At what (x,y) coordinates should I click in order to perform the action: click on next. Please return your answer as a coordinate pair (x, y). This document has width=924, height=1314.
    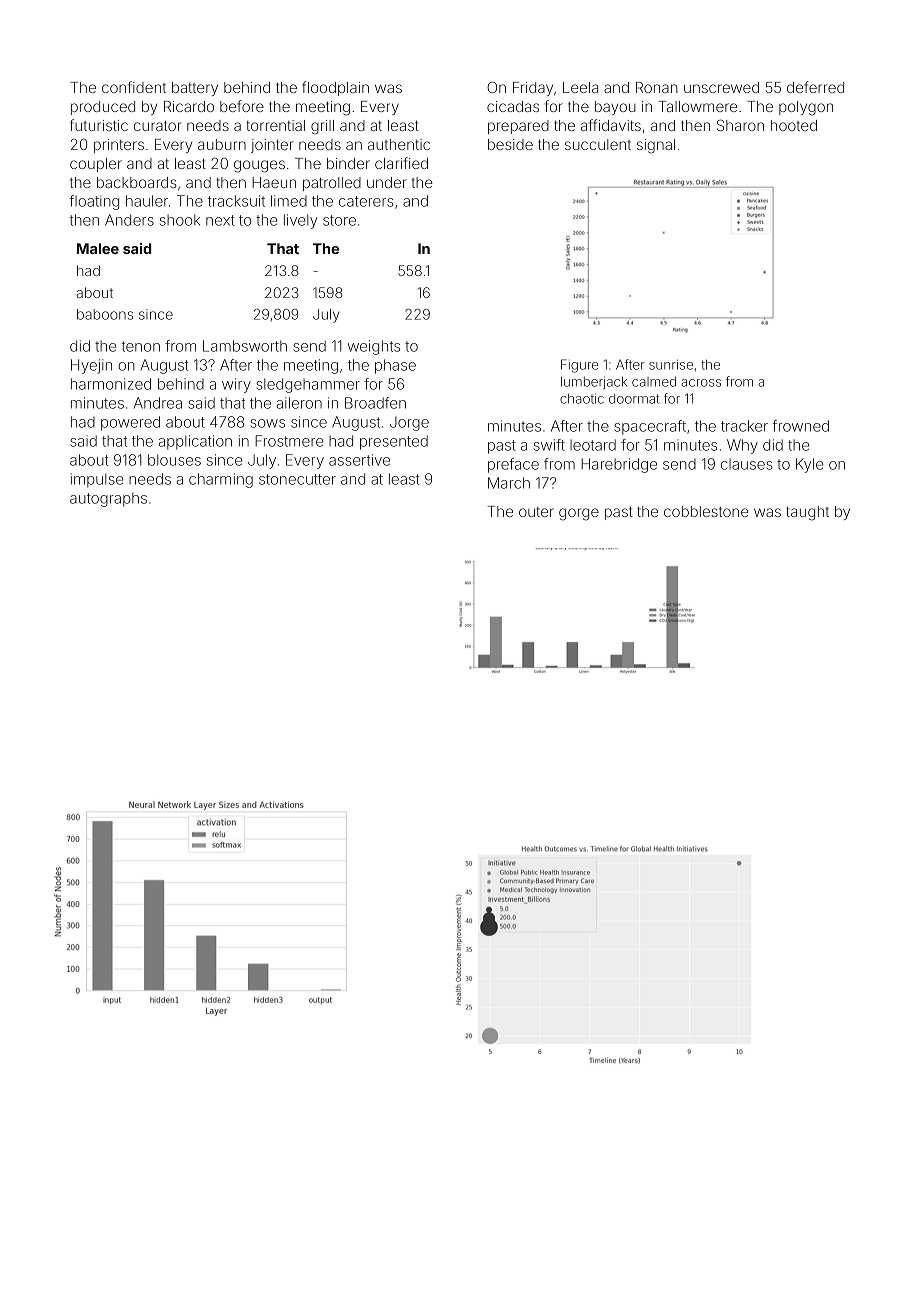
    Looking at the image, I should click on (220, 220).
